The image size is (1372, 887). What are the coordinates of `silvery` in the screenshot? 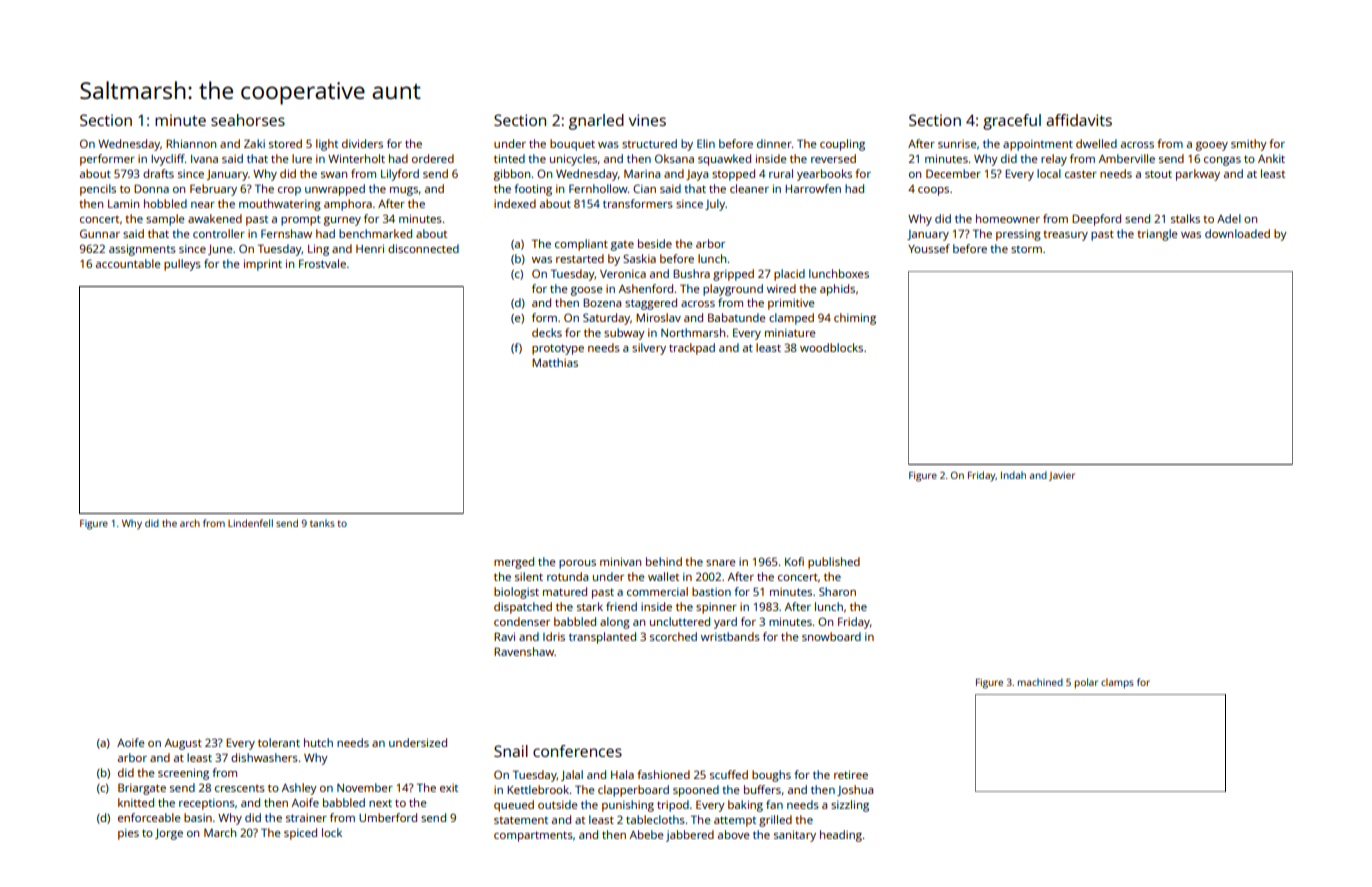 It's located at (649, 349).
